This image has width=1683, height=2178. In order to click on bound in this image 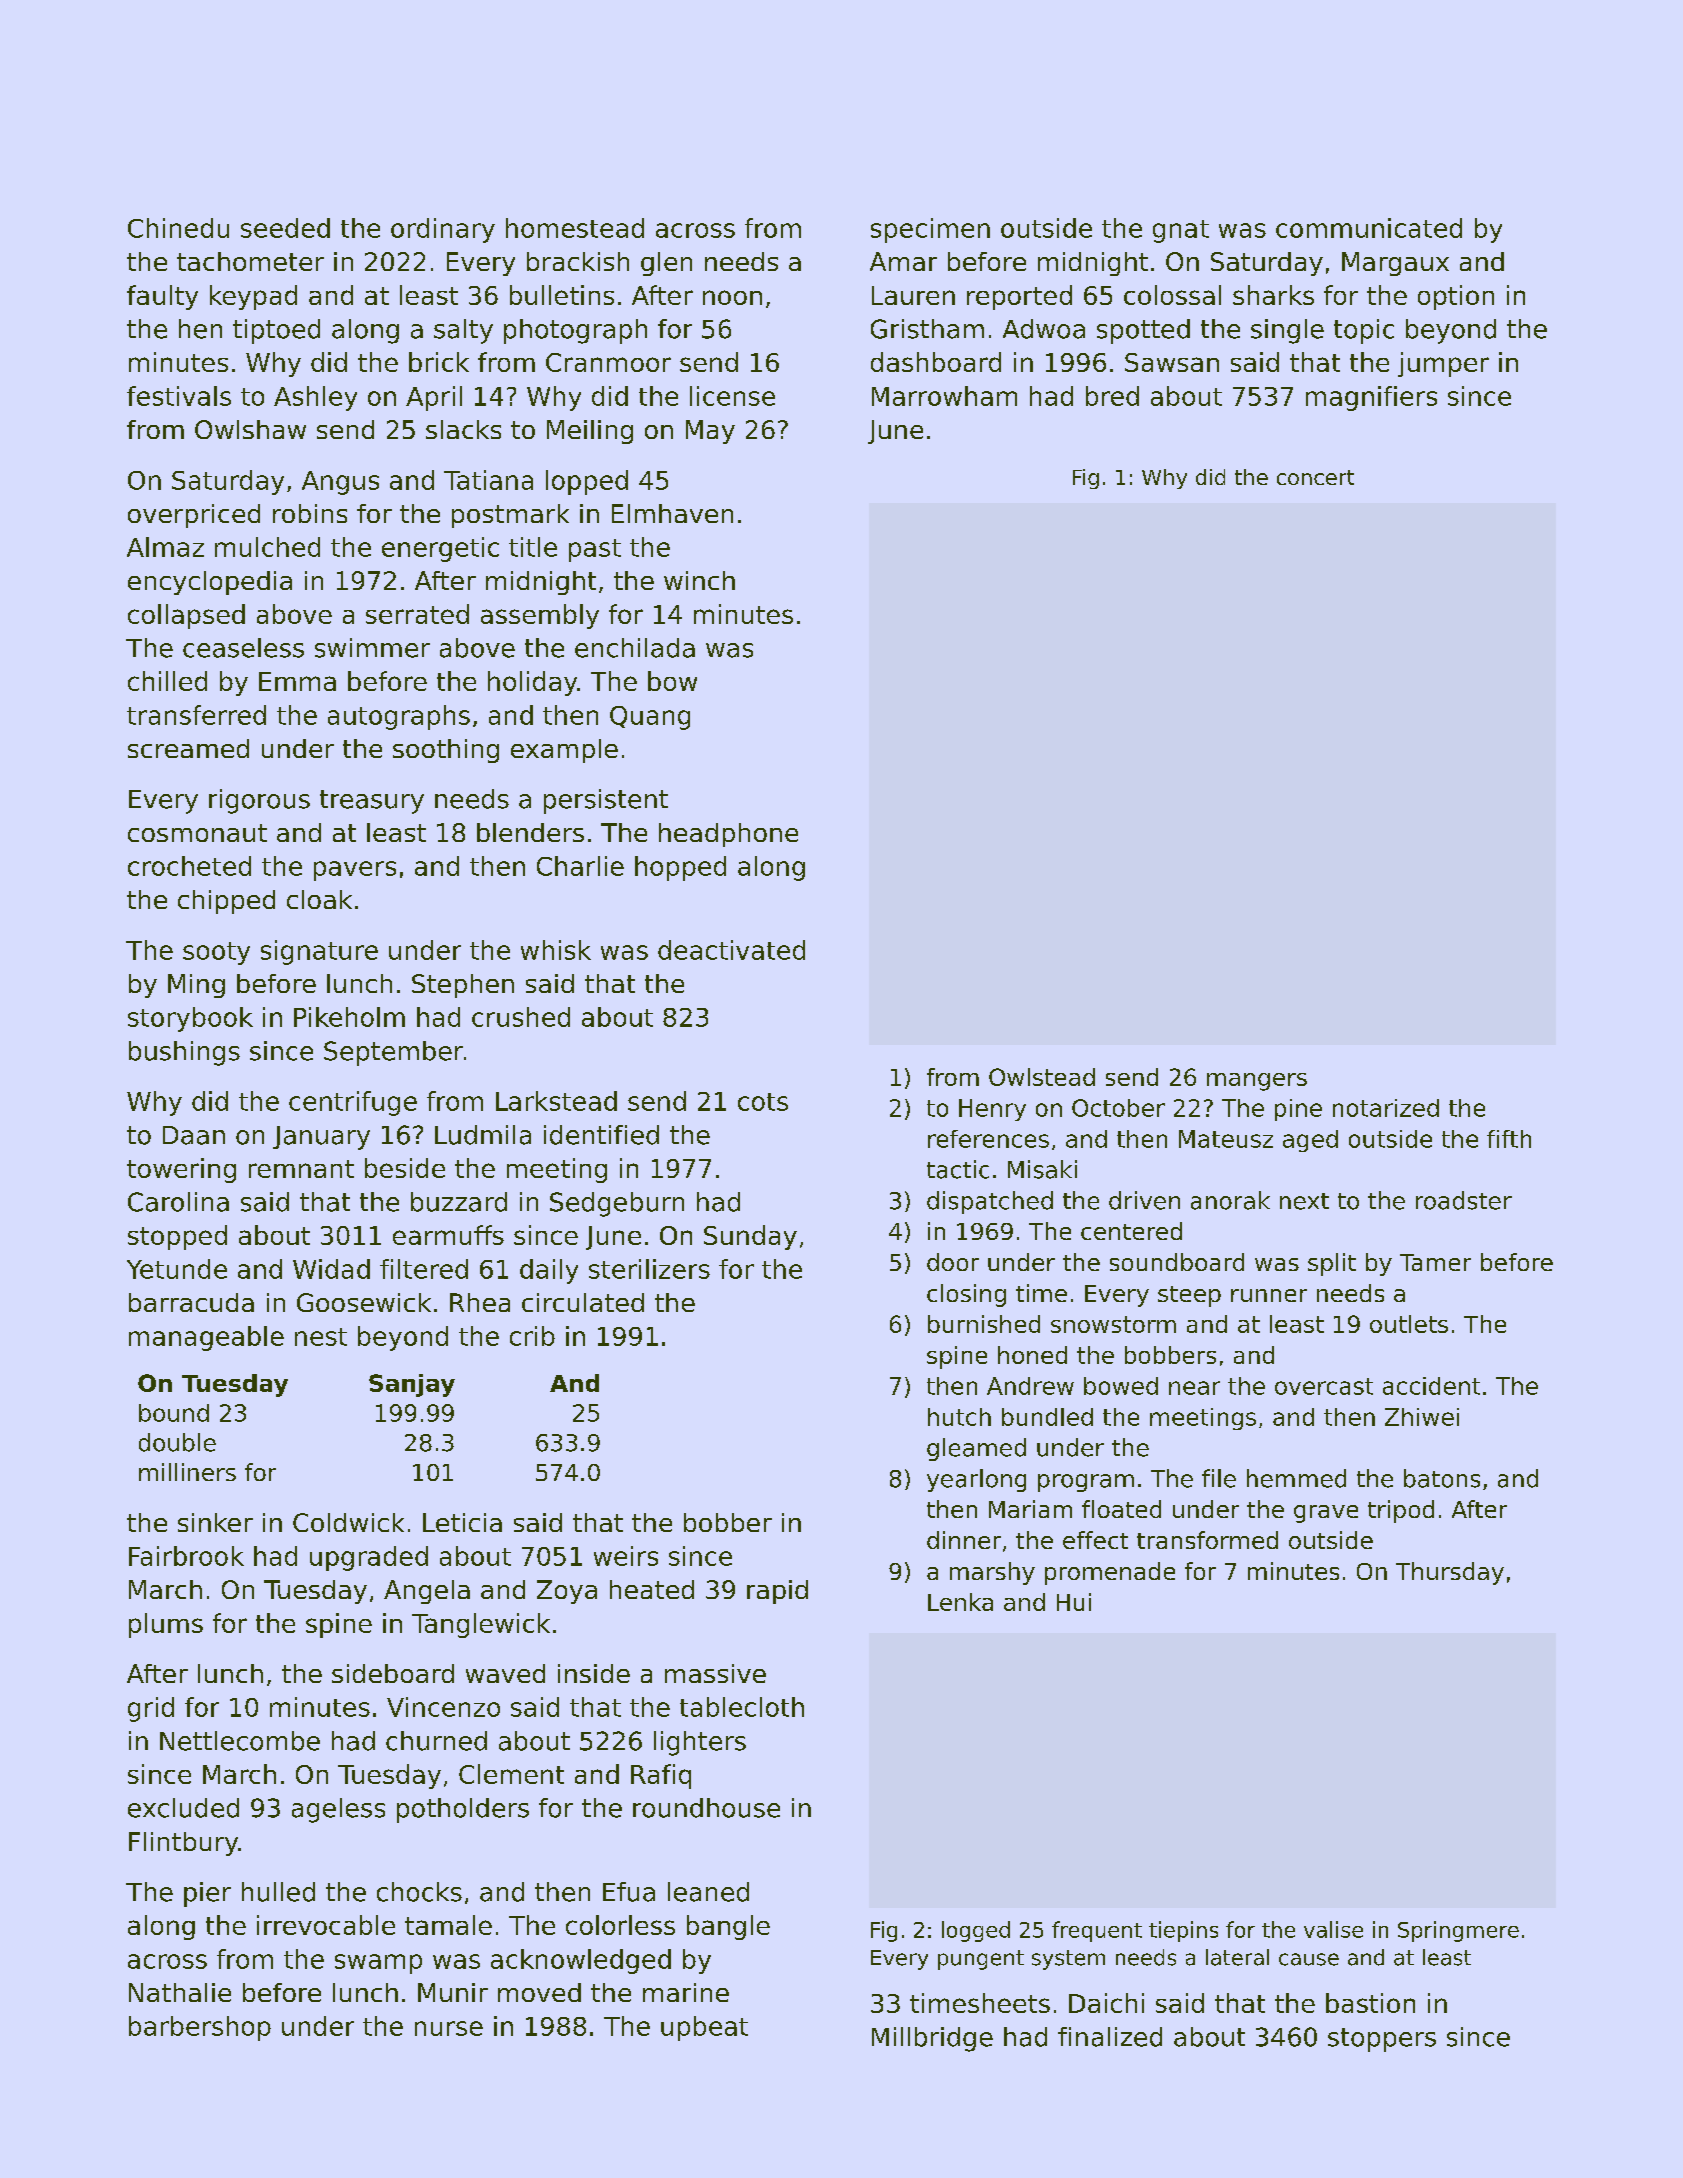, I will do `click(174, 1413)`.
